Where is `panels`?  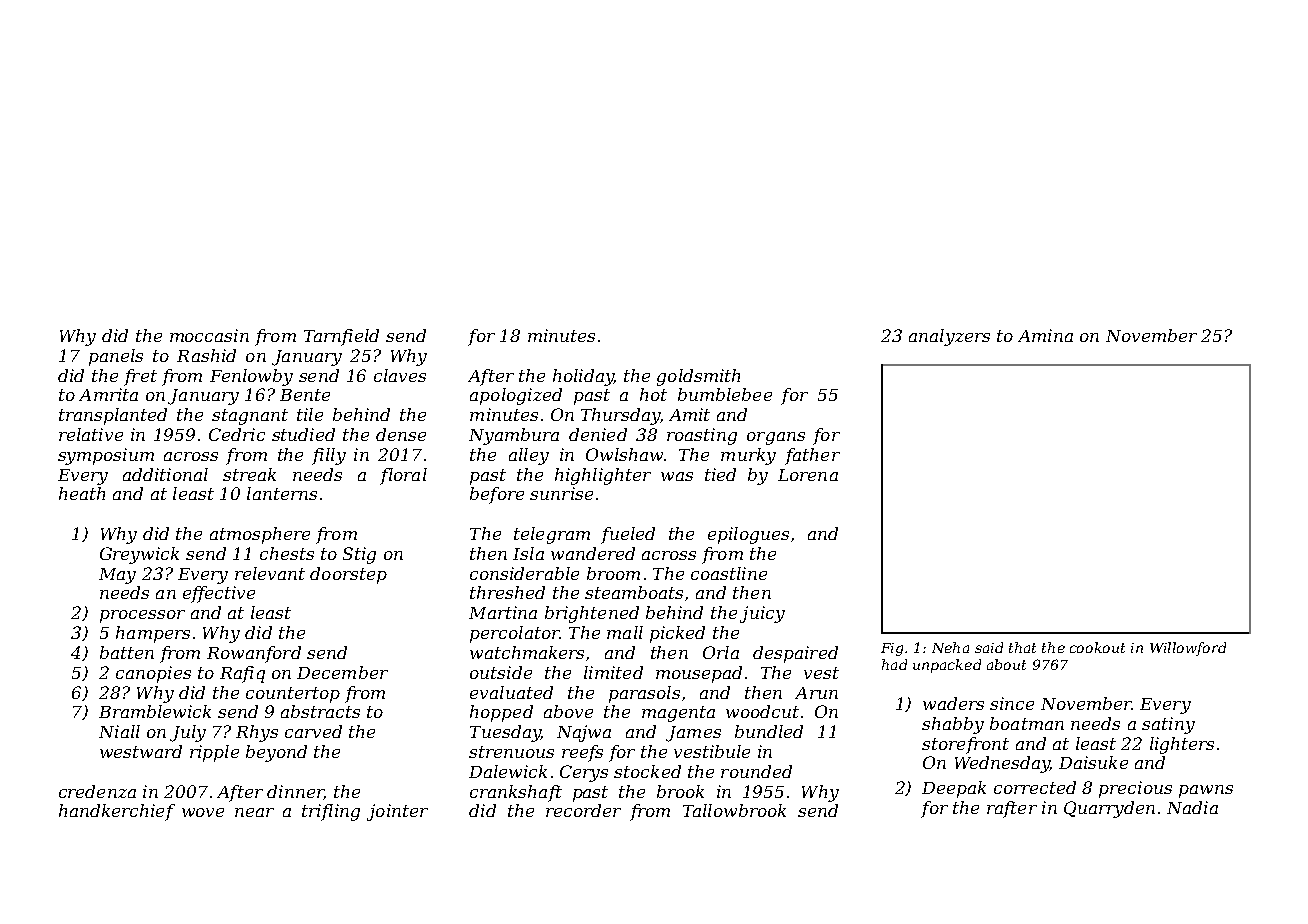 panels is located at coordinates (116, 357).
